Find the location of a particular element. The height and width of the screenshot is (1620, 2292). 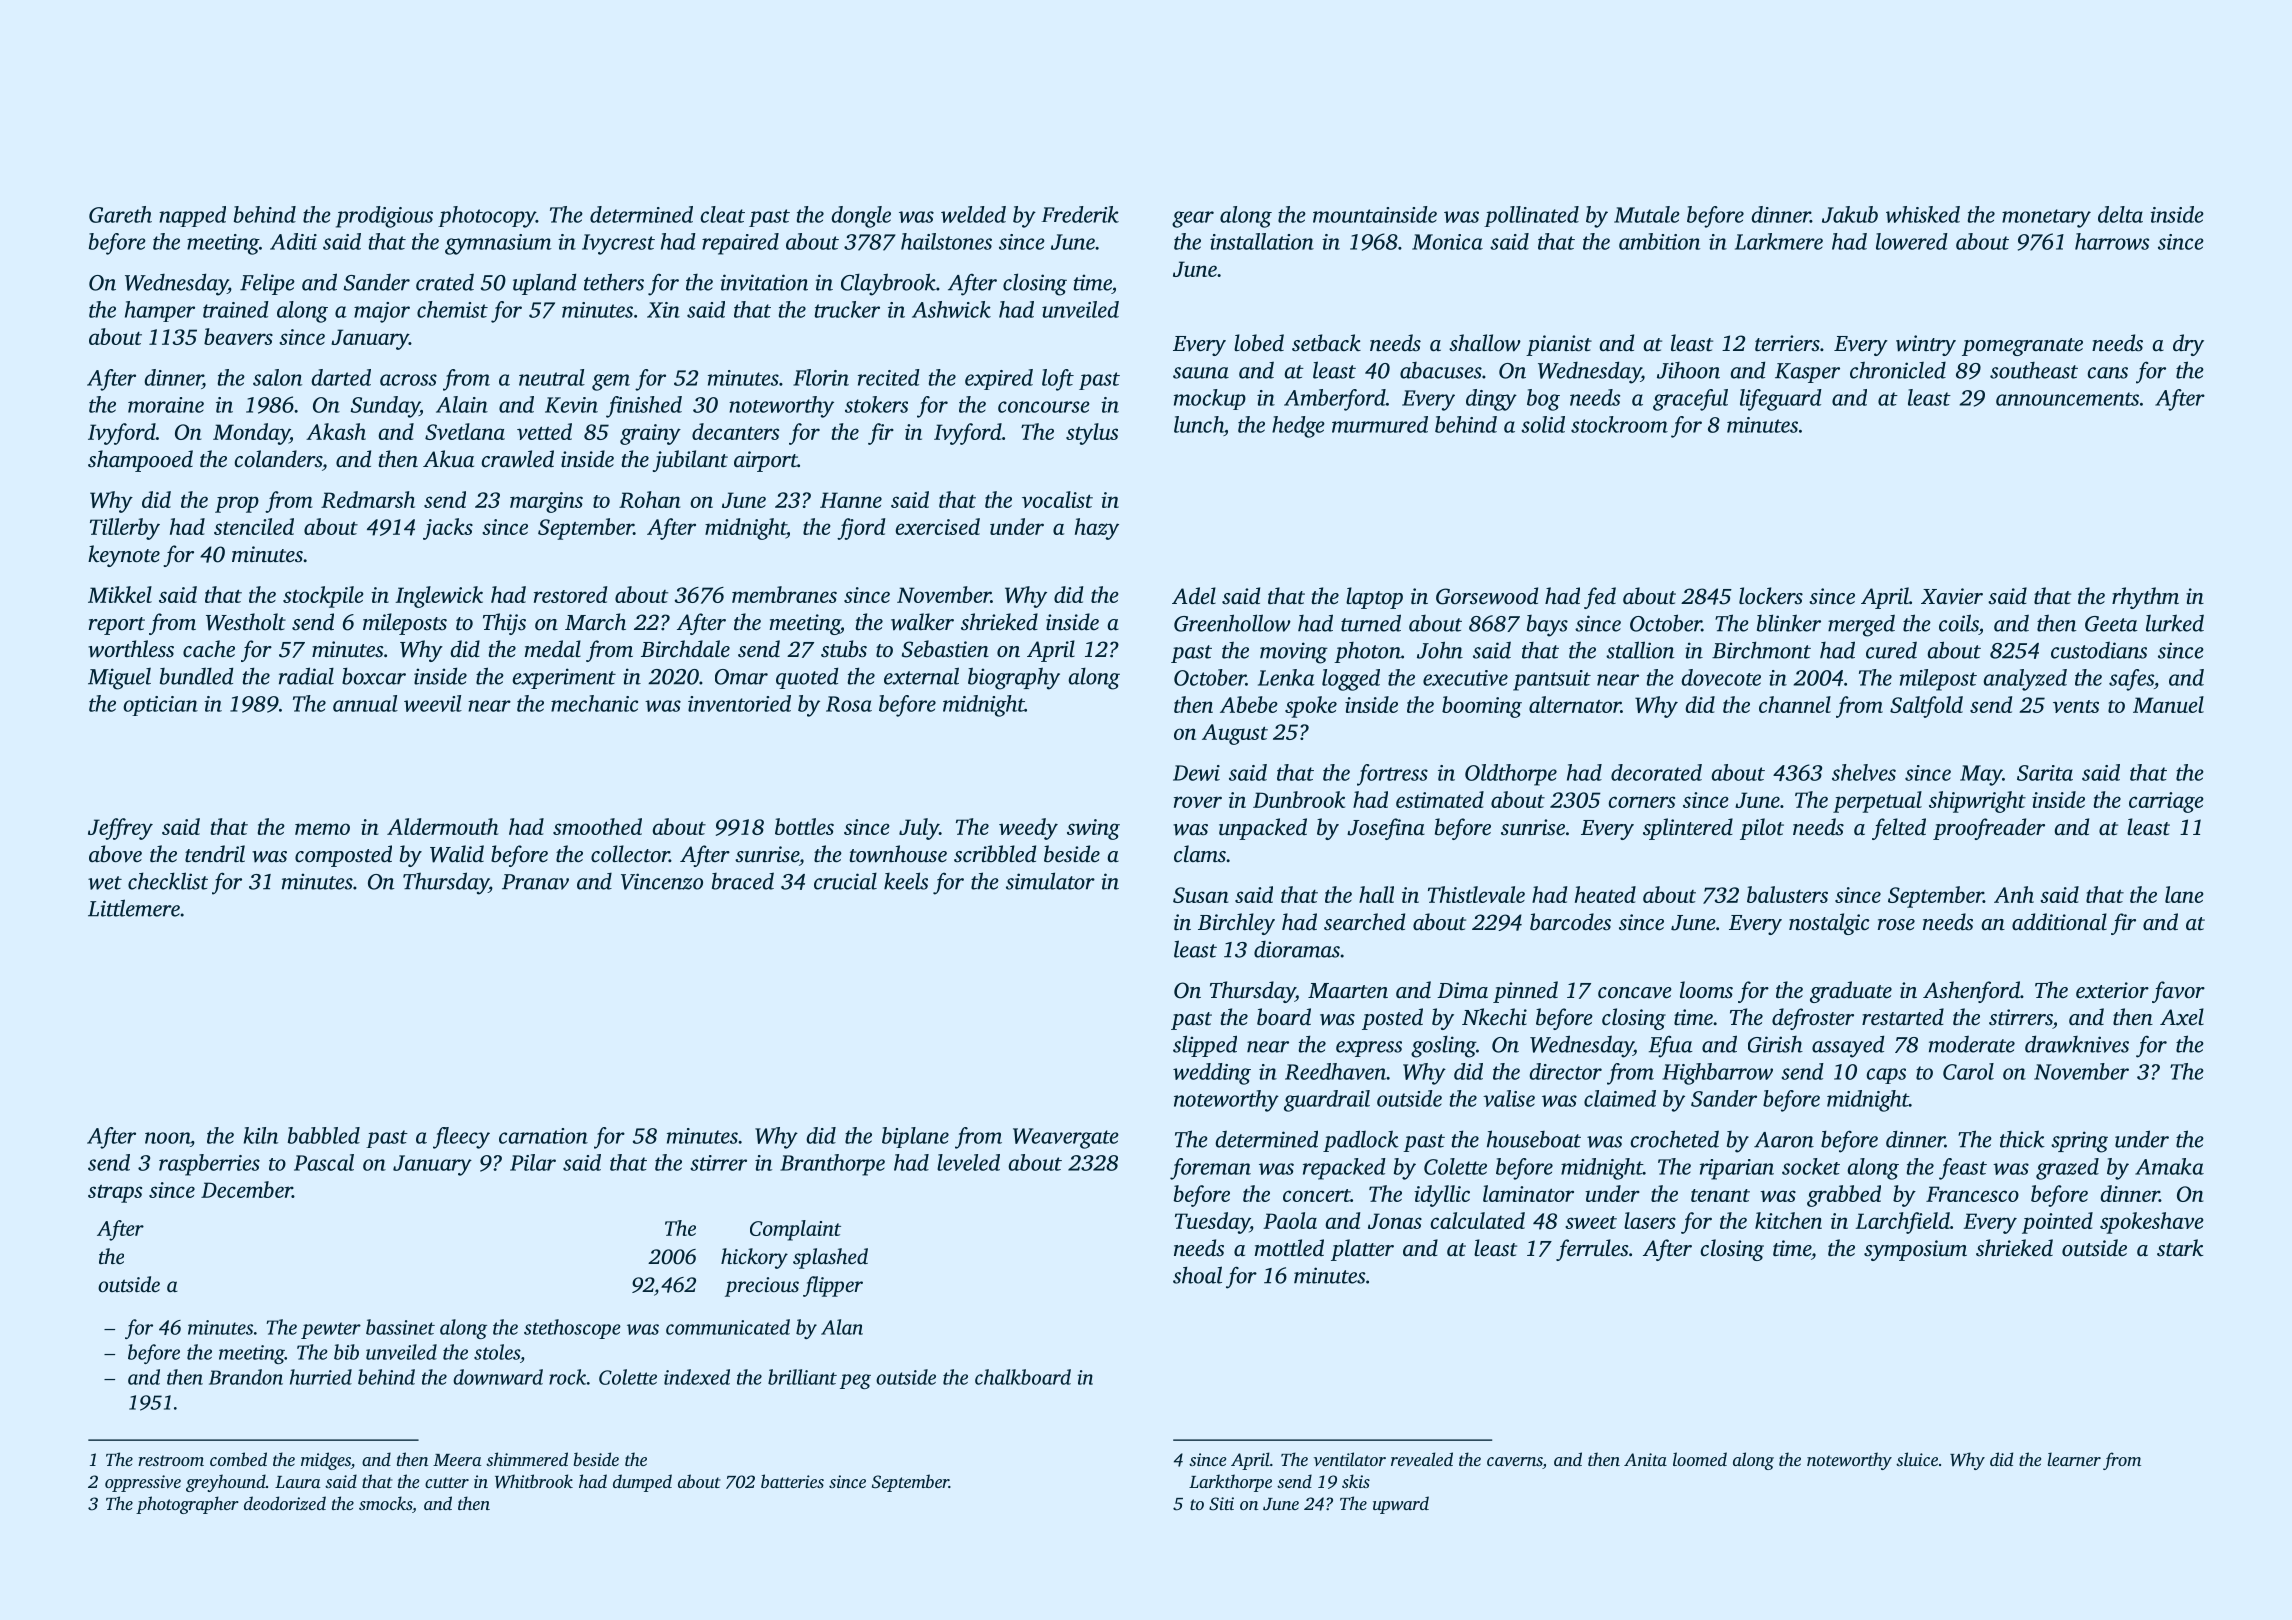

gear is located at coordinates (1193, 219).
